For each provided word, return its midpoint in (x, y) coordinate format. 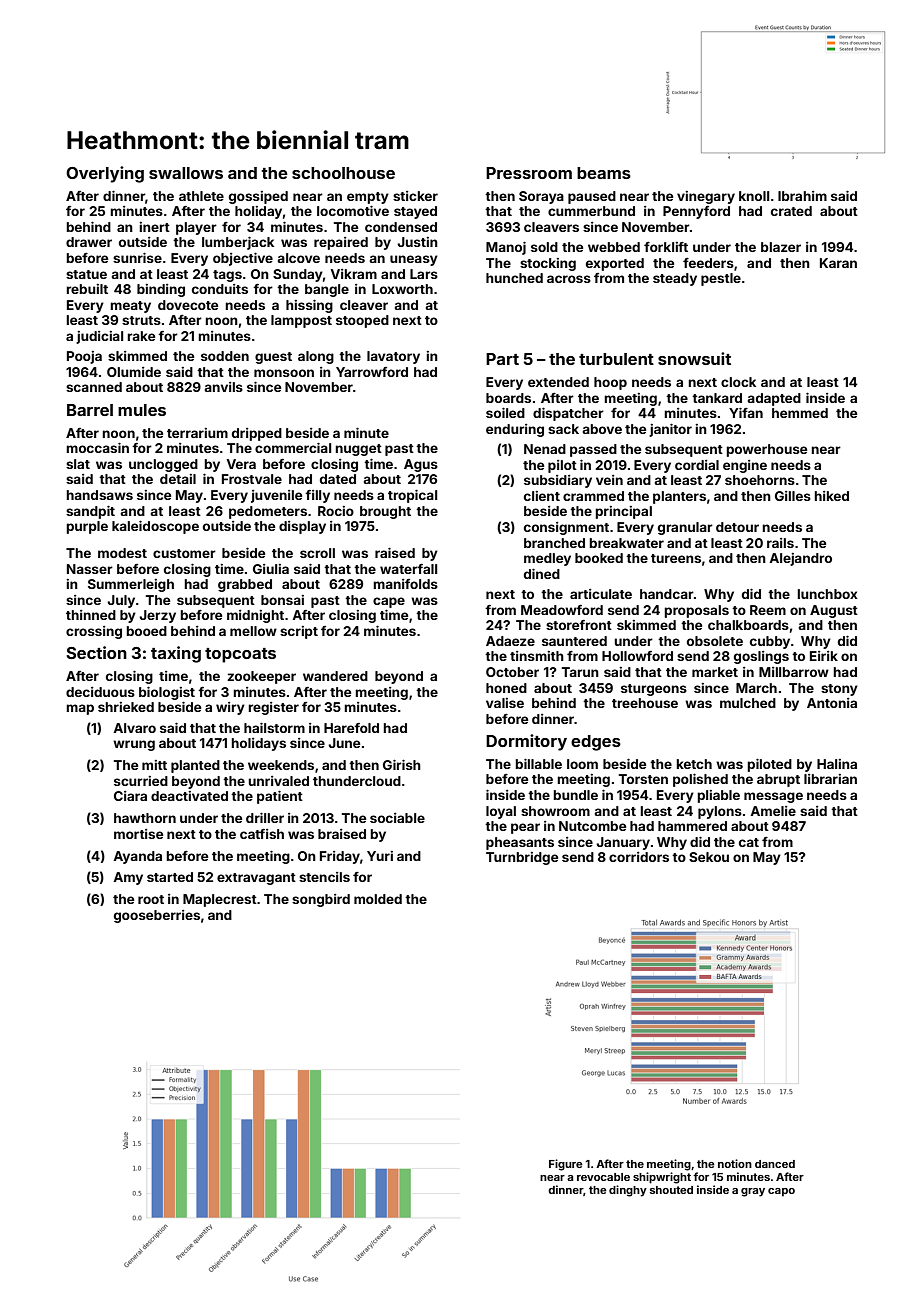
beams (604, 173)
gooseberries (157, 916)
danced (775, 1164)
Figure (566, 1165)
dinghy (628, 1191)
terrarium (197, 433)
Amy (128, 878)
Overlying (105, 174)
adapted (774, 399)
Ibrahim (802, 196)
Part (502, 359)
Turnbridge (522, 858)
